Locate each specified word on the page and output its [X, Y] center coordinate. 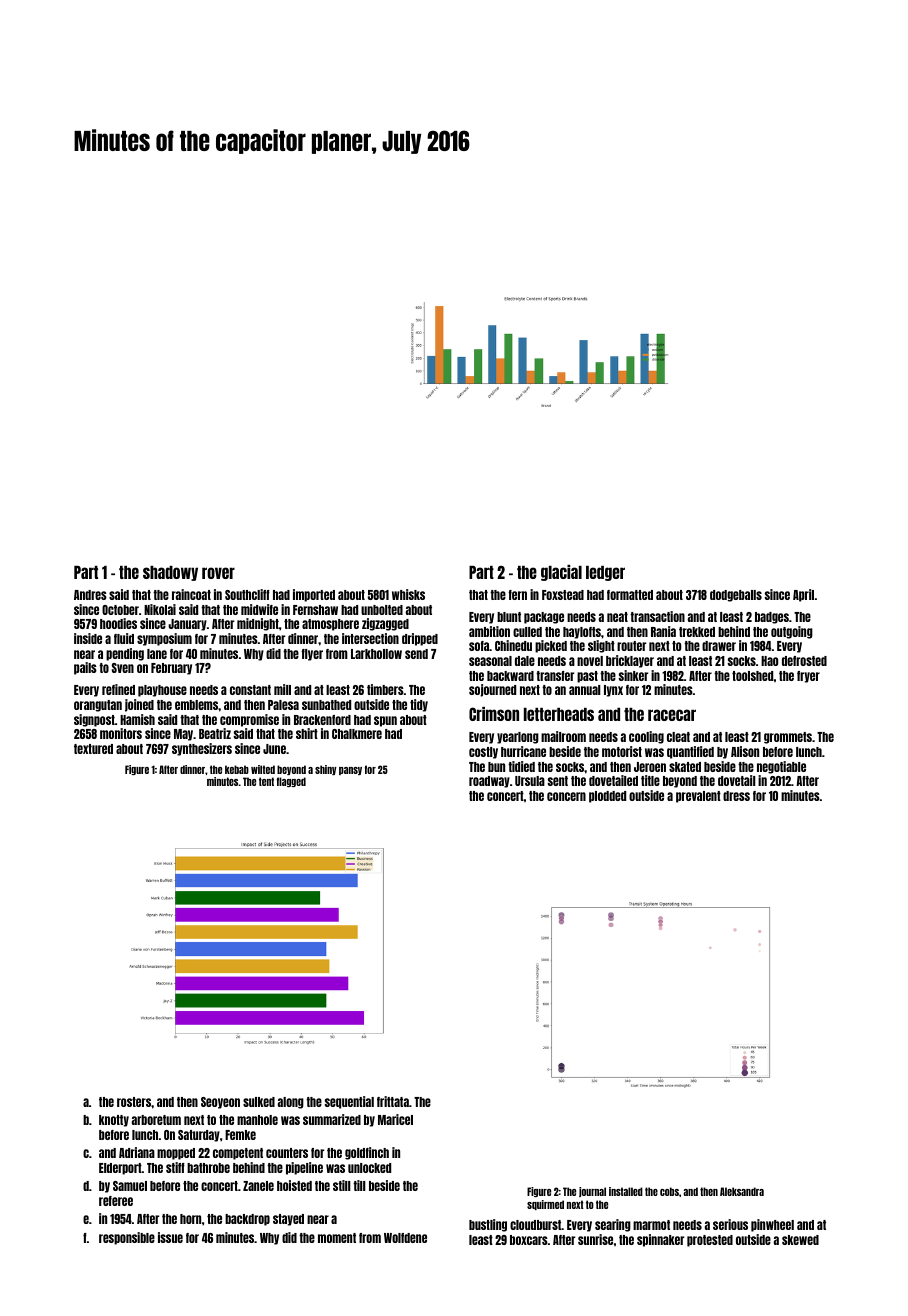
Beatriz [215, 733]
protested [710, 1241]
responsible [127, 1238]
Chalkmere [357, 734]
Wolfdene [405, 1238]
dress [736, 796]
